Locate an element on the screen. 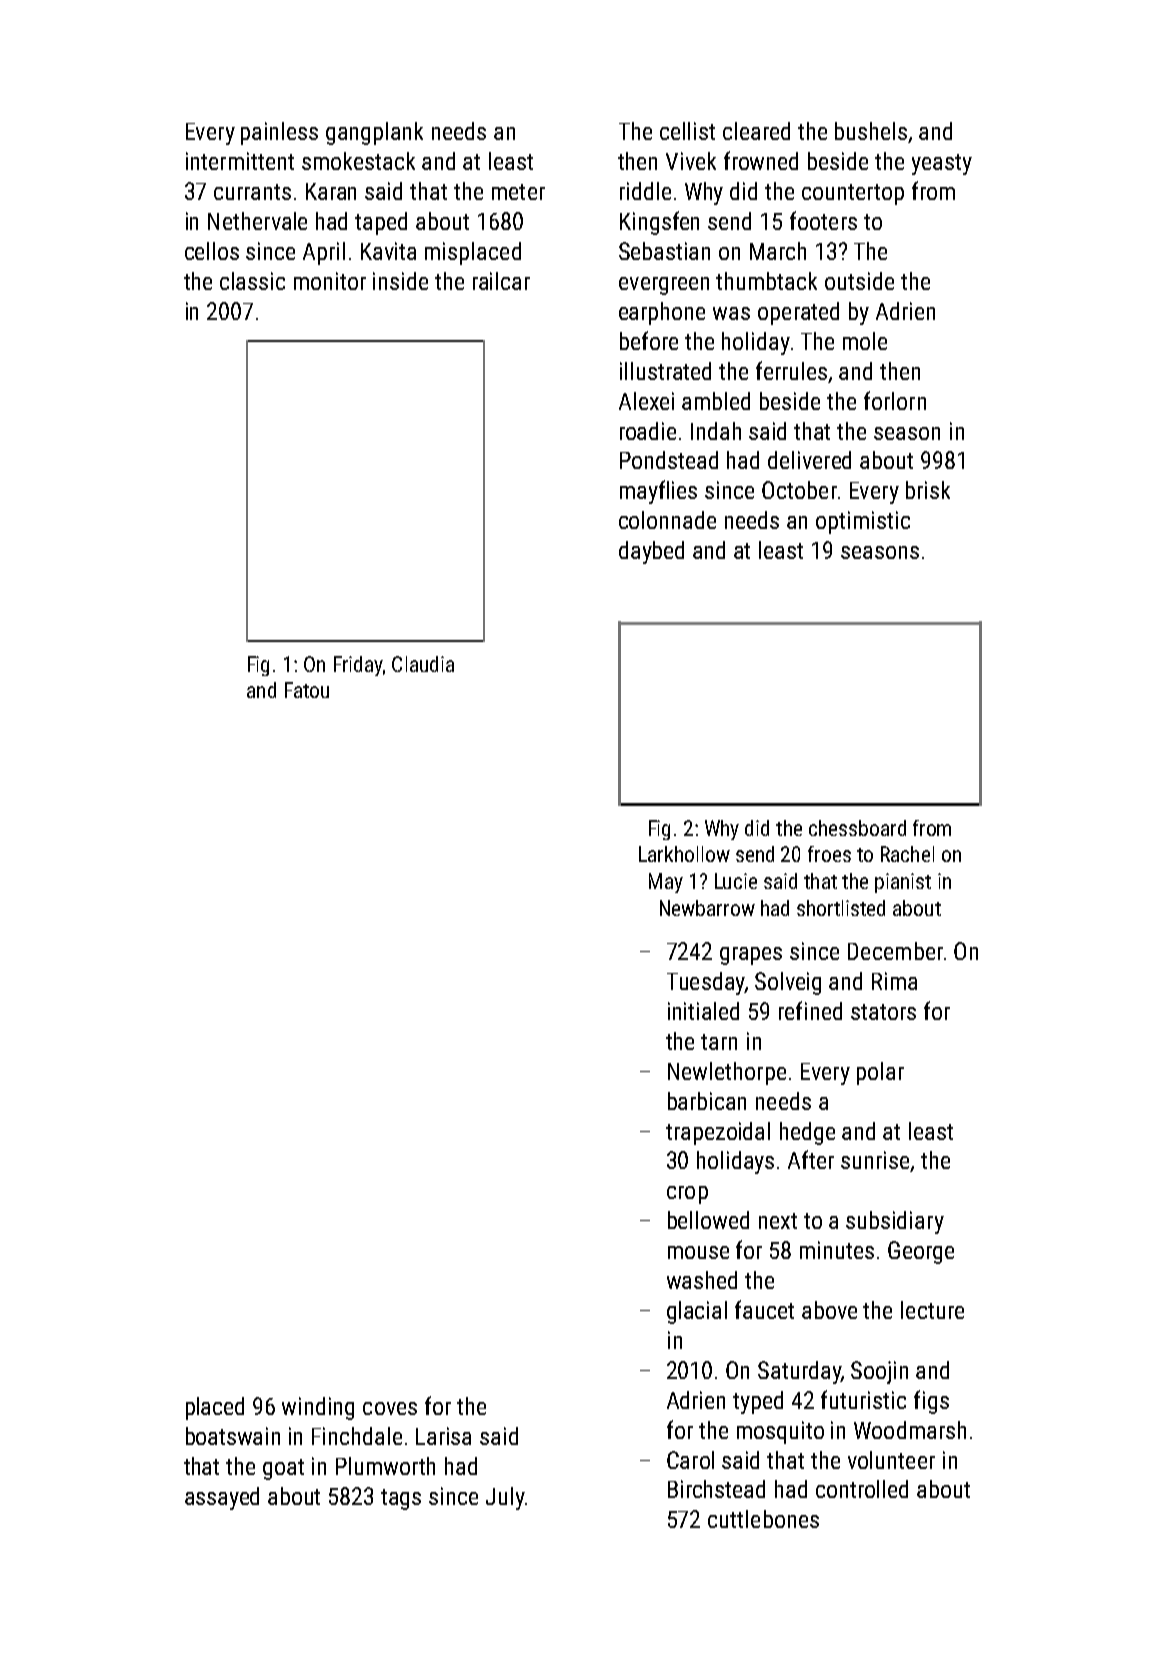 This screenshot has width=1165, height=1654. assayed is located at coordinates (222, 1498).
